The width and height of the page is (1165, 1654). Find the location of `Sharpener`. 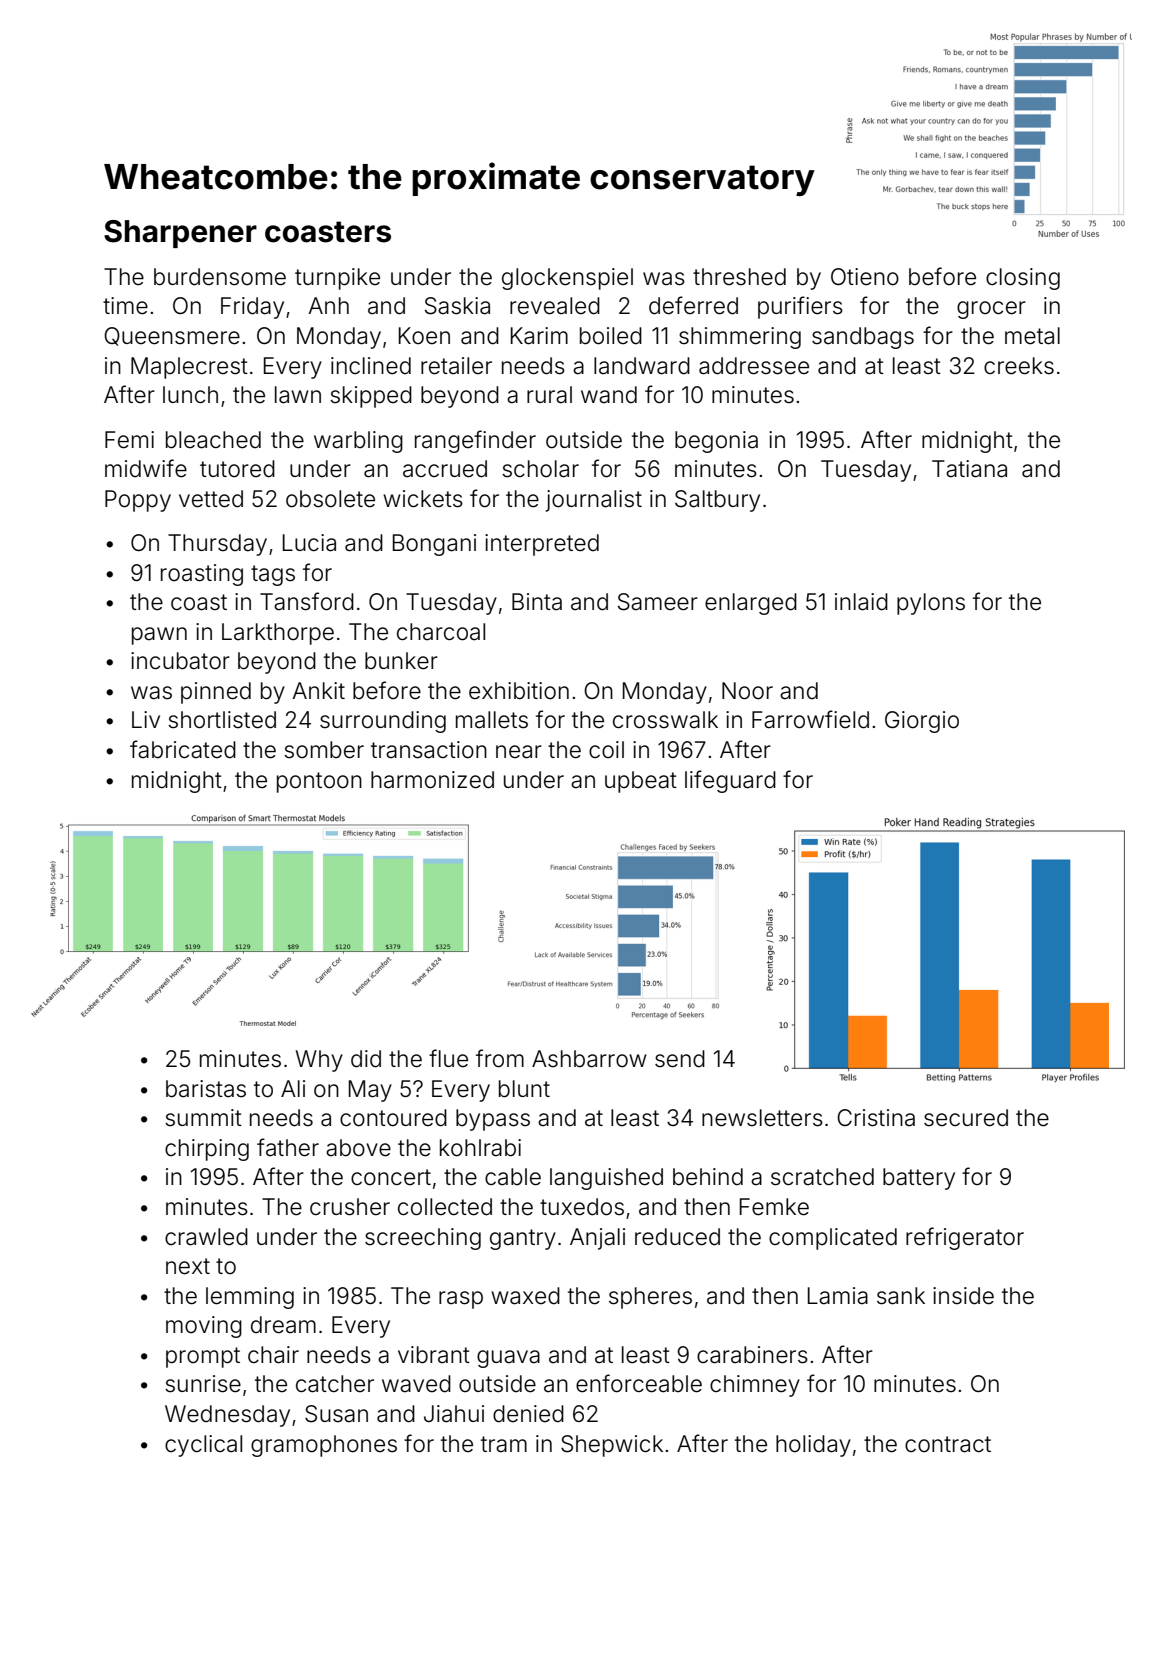

Sharpener is located at coordinates (180, 234).
